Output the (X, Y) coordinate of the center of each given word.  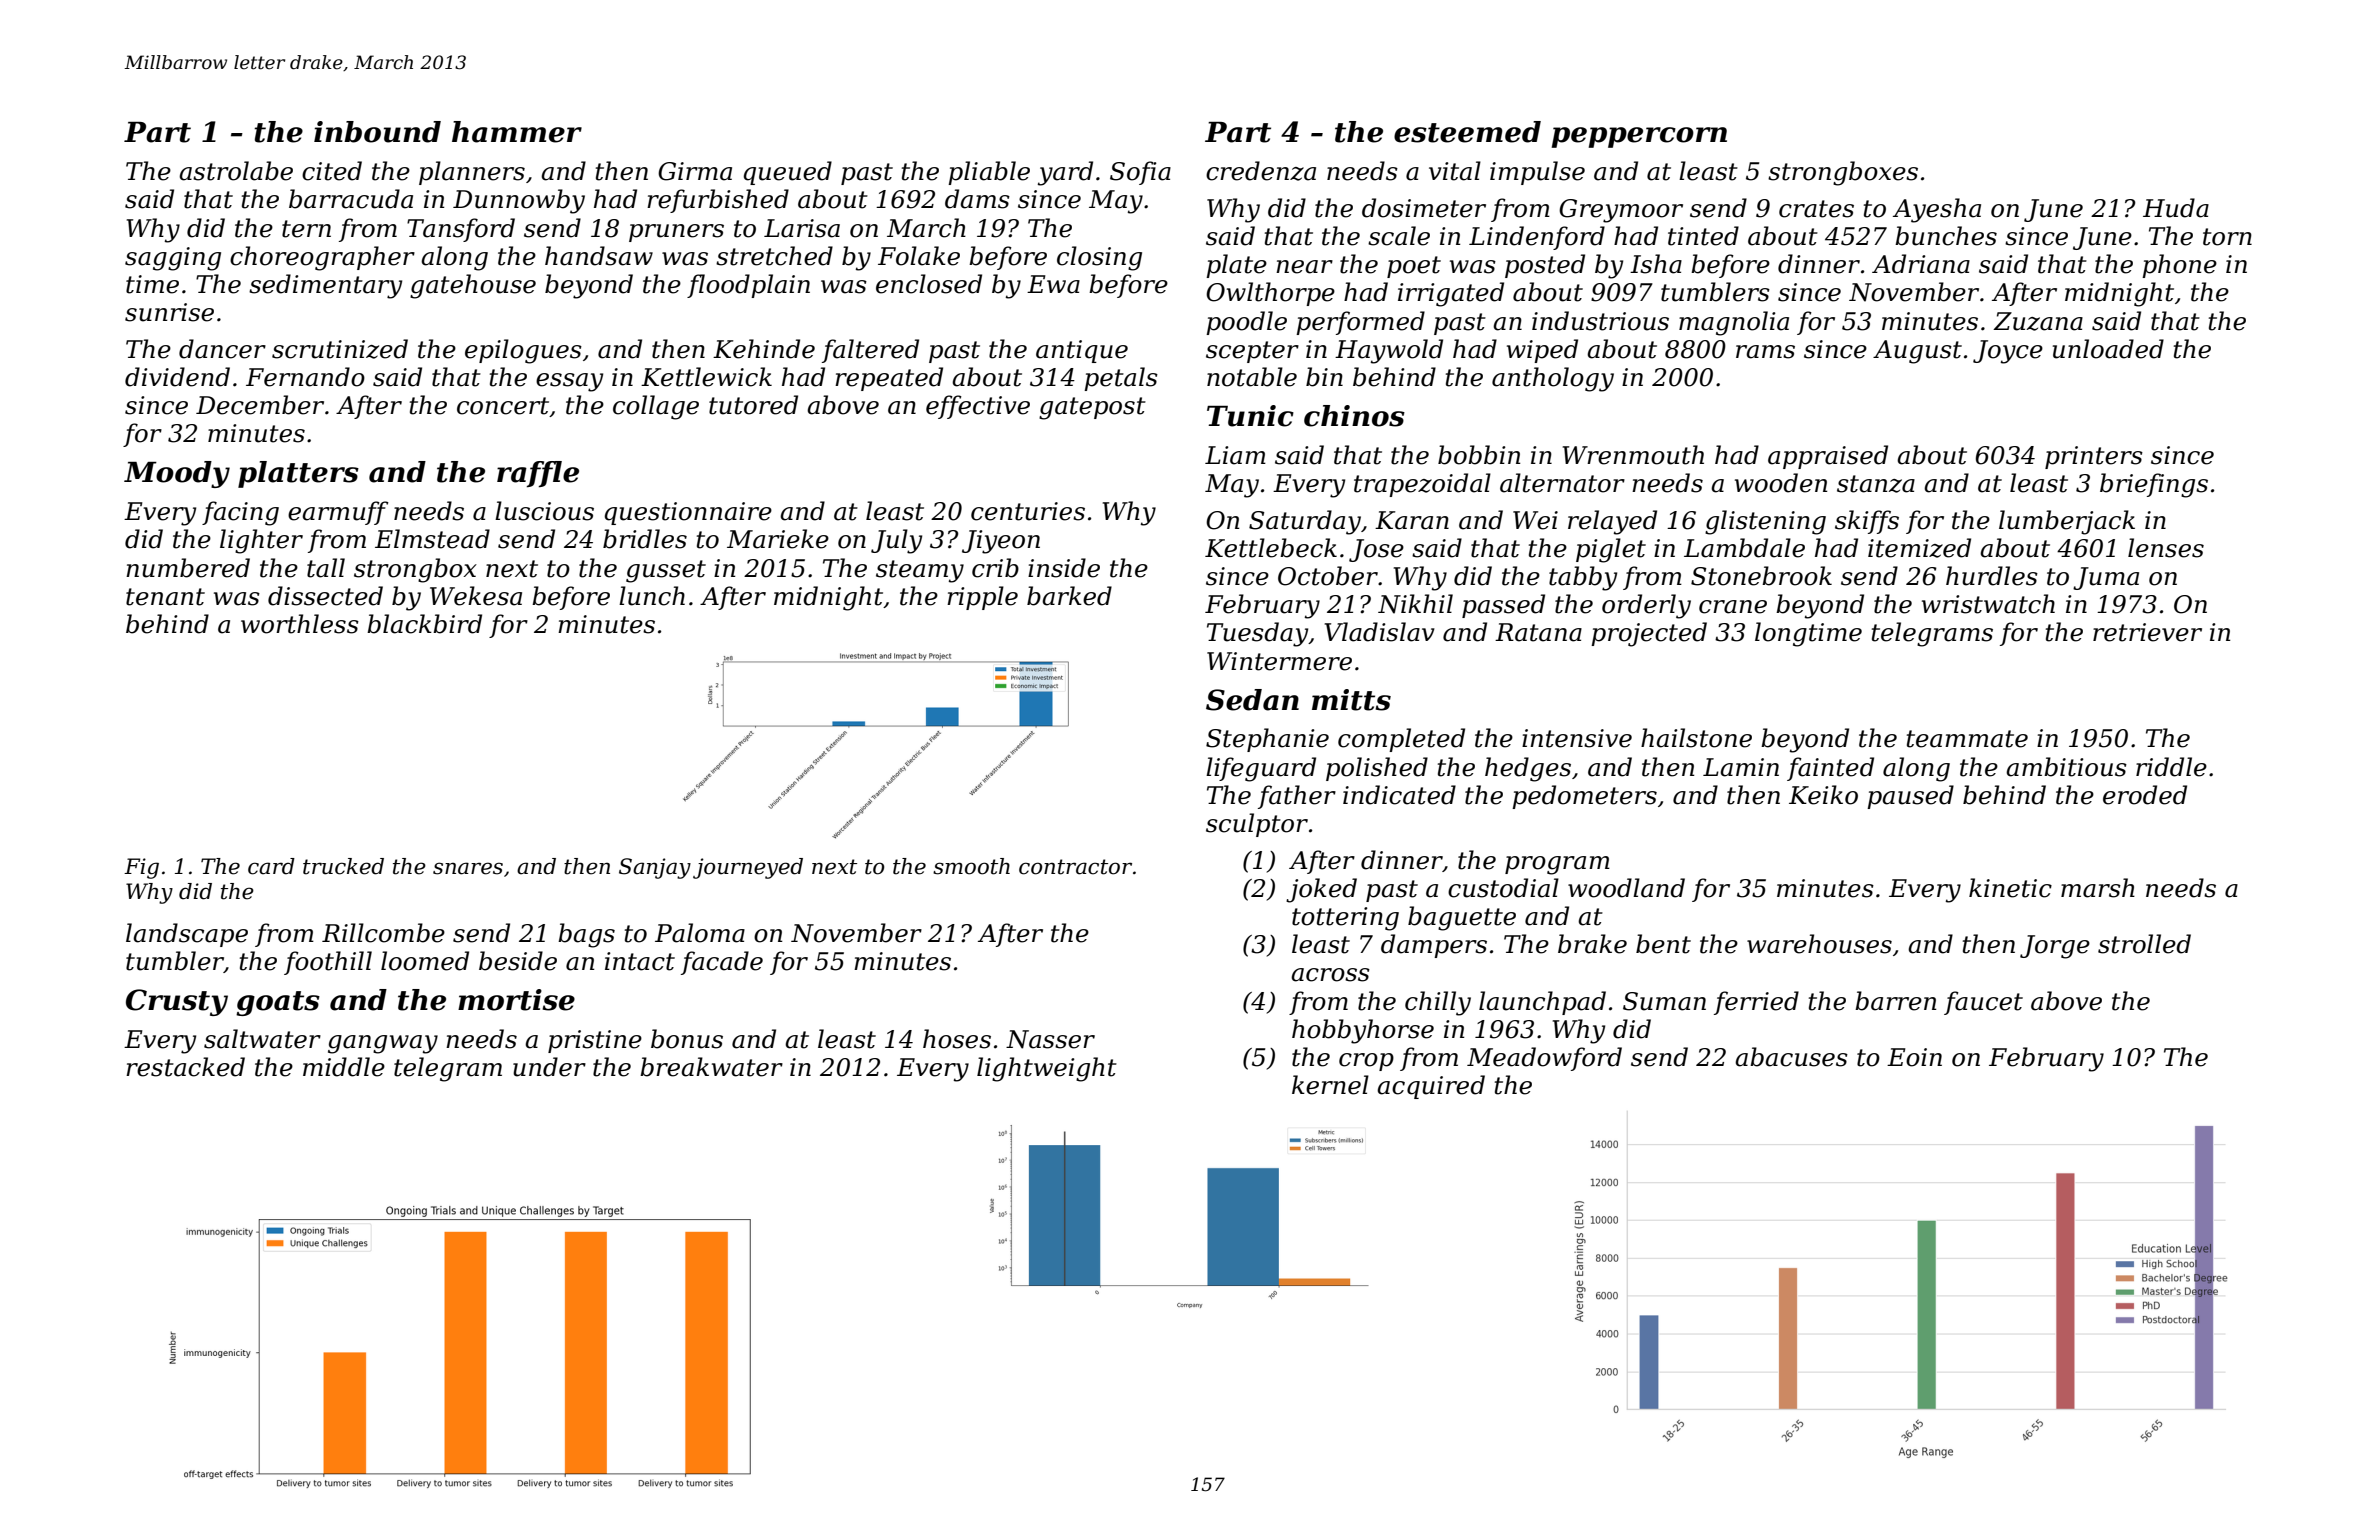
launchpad (1542, 1003)
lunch (652, 596)
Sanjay (655, 868)
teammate (1967, 739)
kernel (1330, 1085)
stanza (1876, 484)
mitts (1351, 700)
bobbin (1479, 455)
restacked (185, 1067)
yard (1065, 173)
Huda (2176, 208)
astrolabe (236, 171)
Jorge (2055, 947)
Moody (177, 474)
